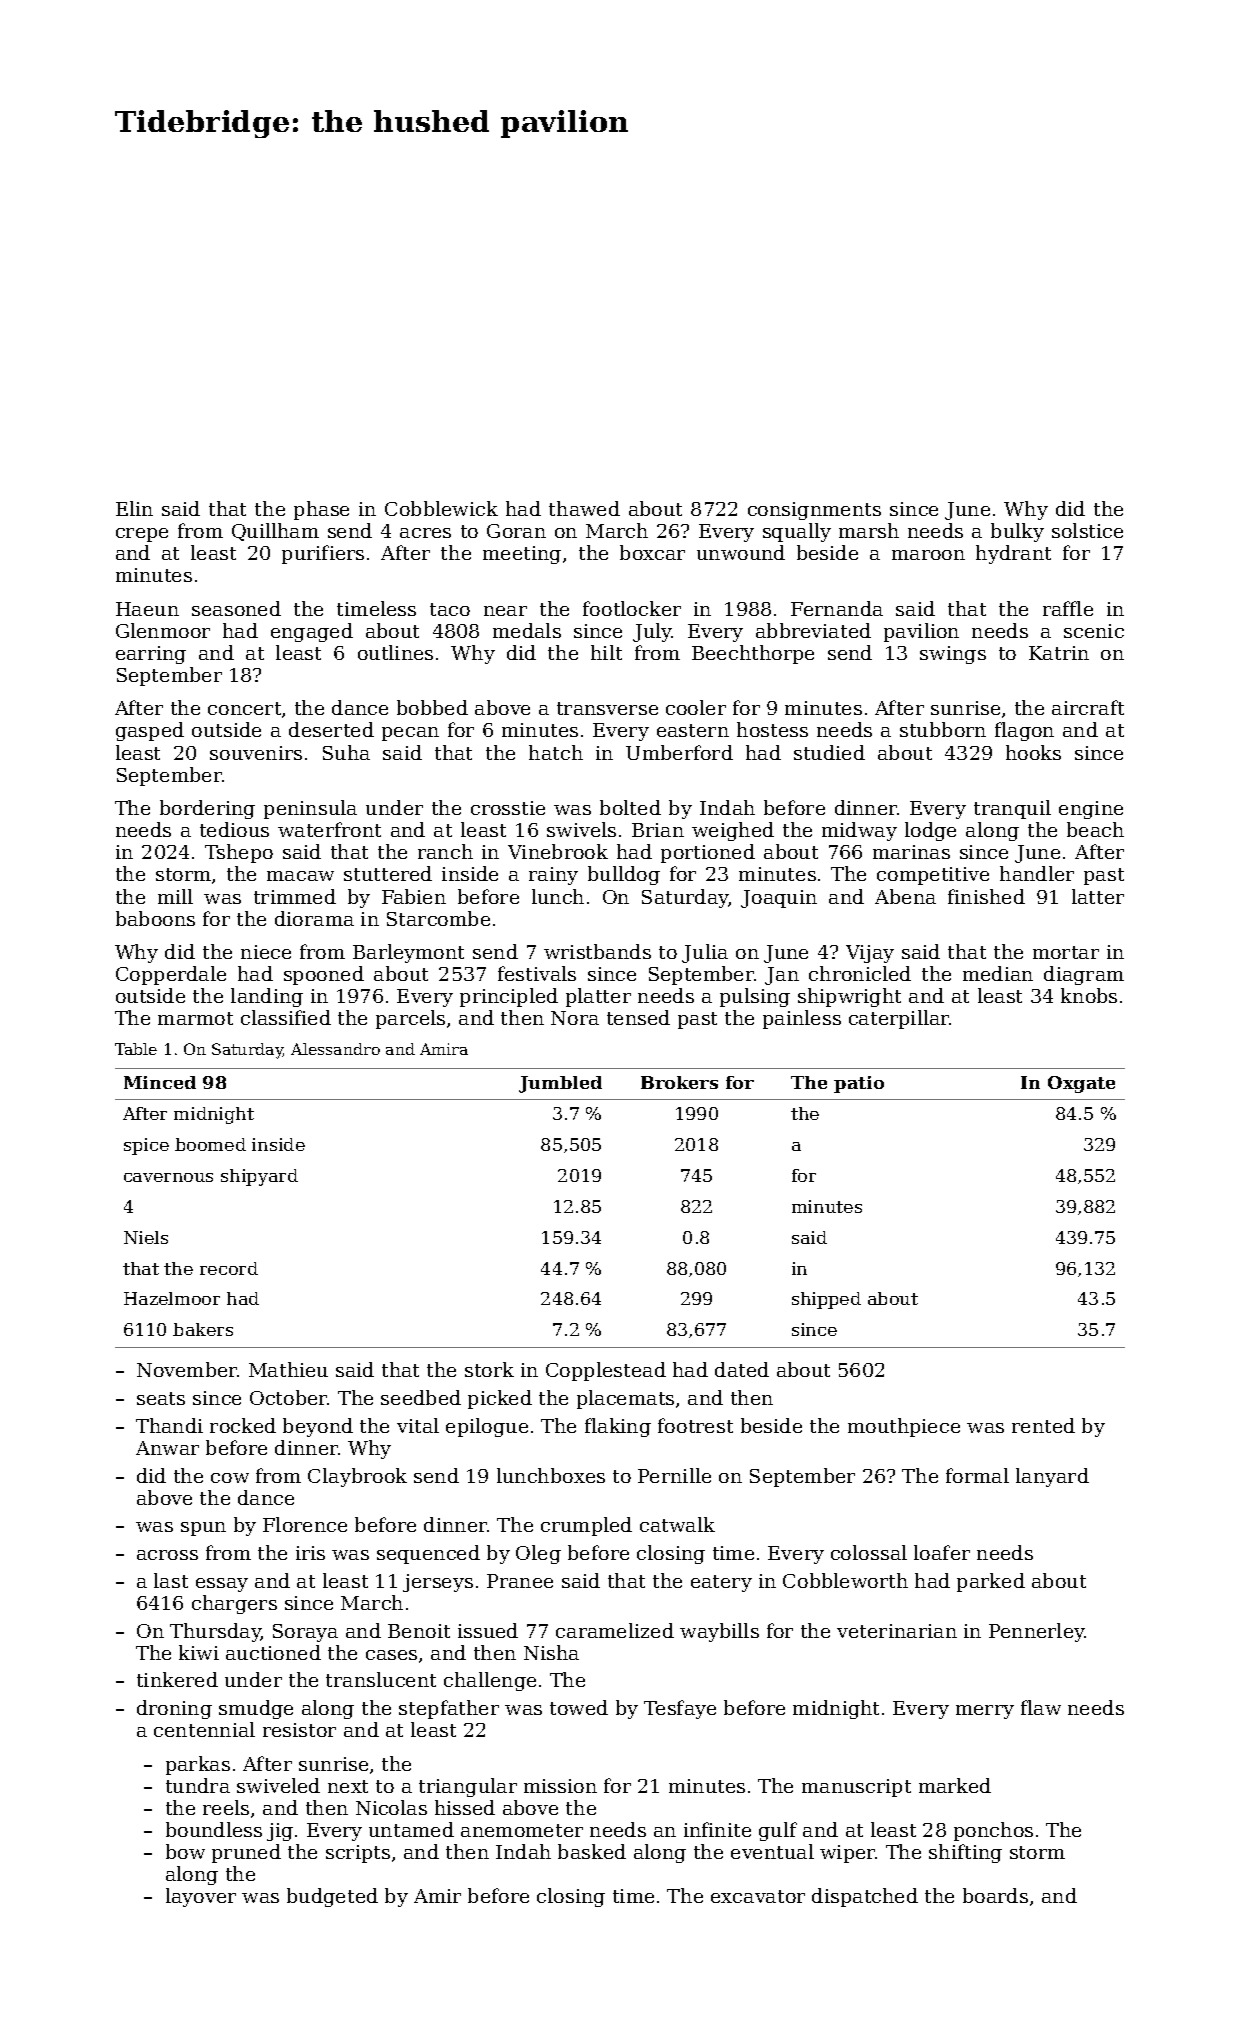 Image resolution: width=1240 pixels, height=2043 pixels. Describe the element at coordinates (150, 731) in the screenshot. I see `gasped` at that location.
